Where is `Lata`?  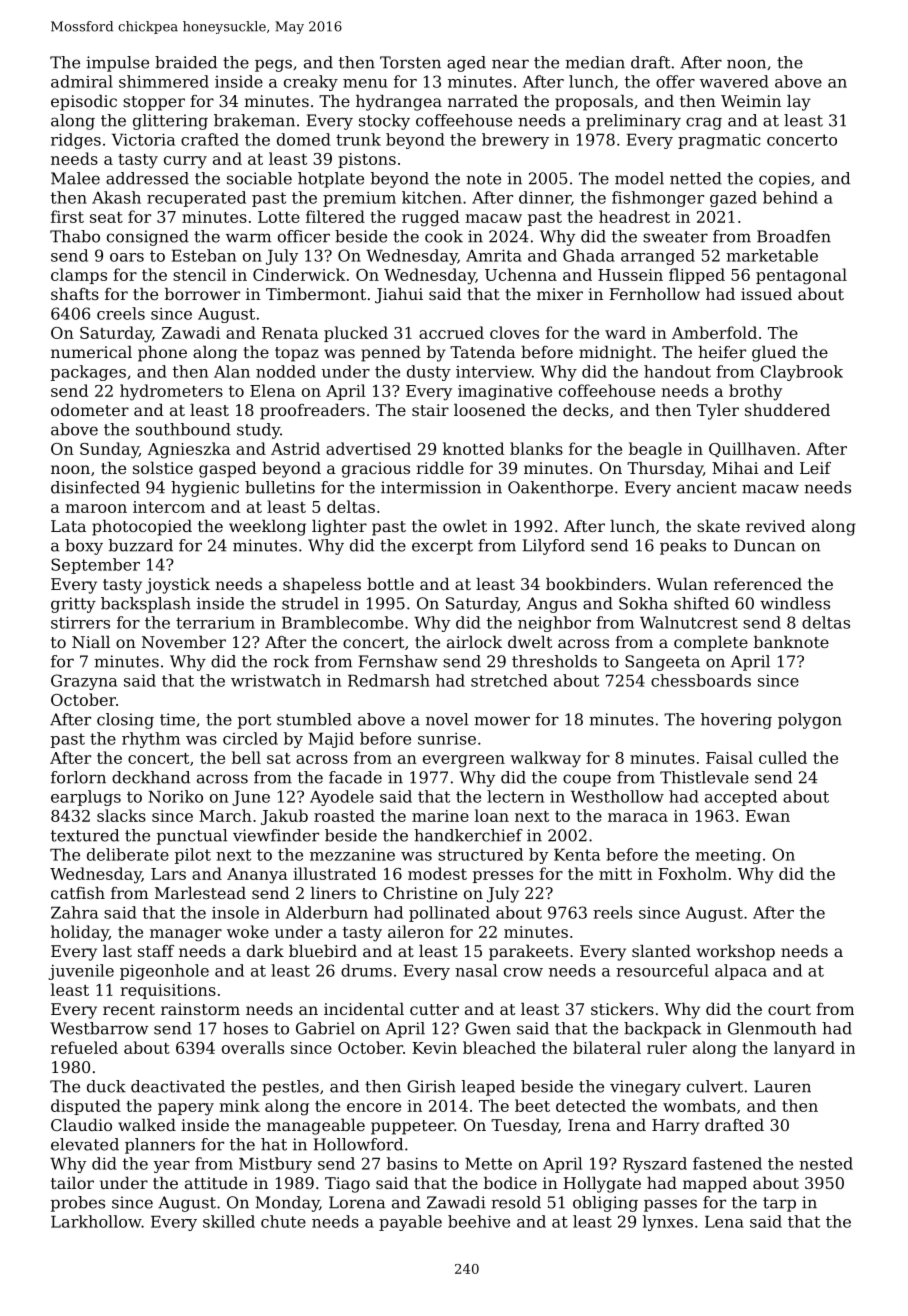 Lata is located at coordinates (68, 526).
